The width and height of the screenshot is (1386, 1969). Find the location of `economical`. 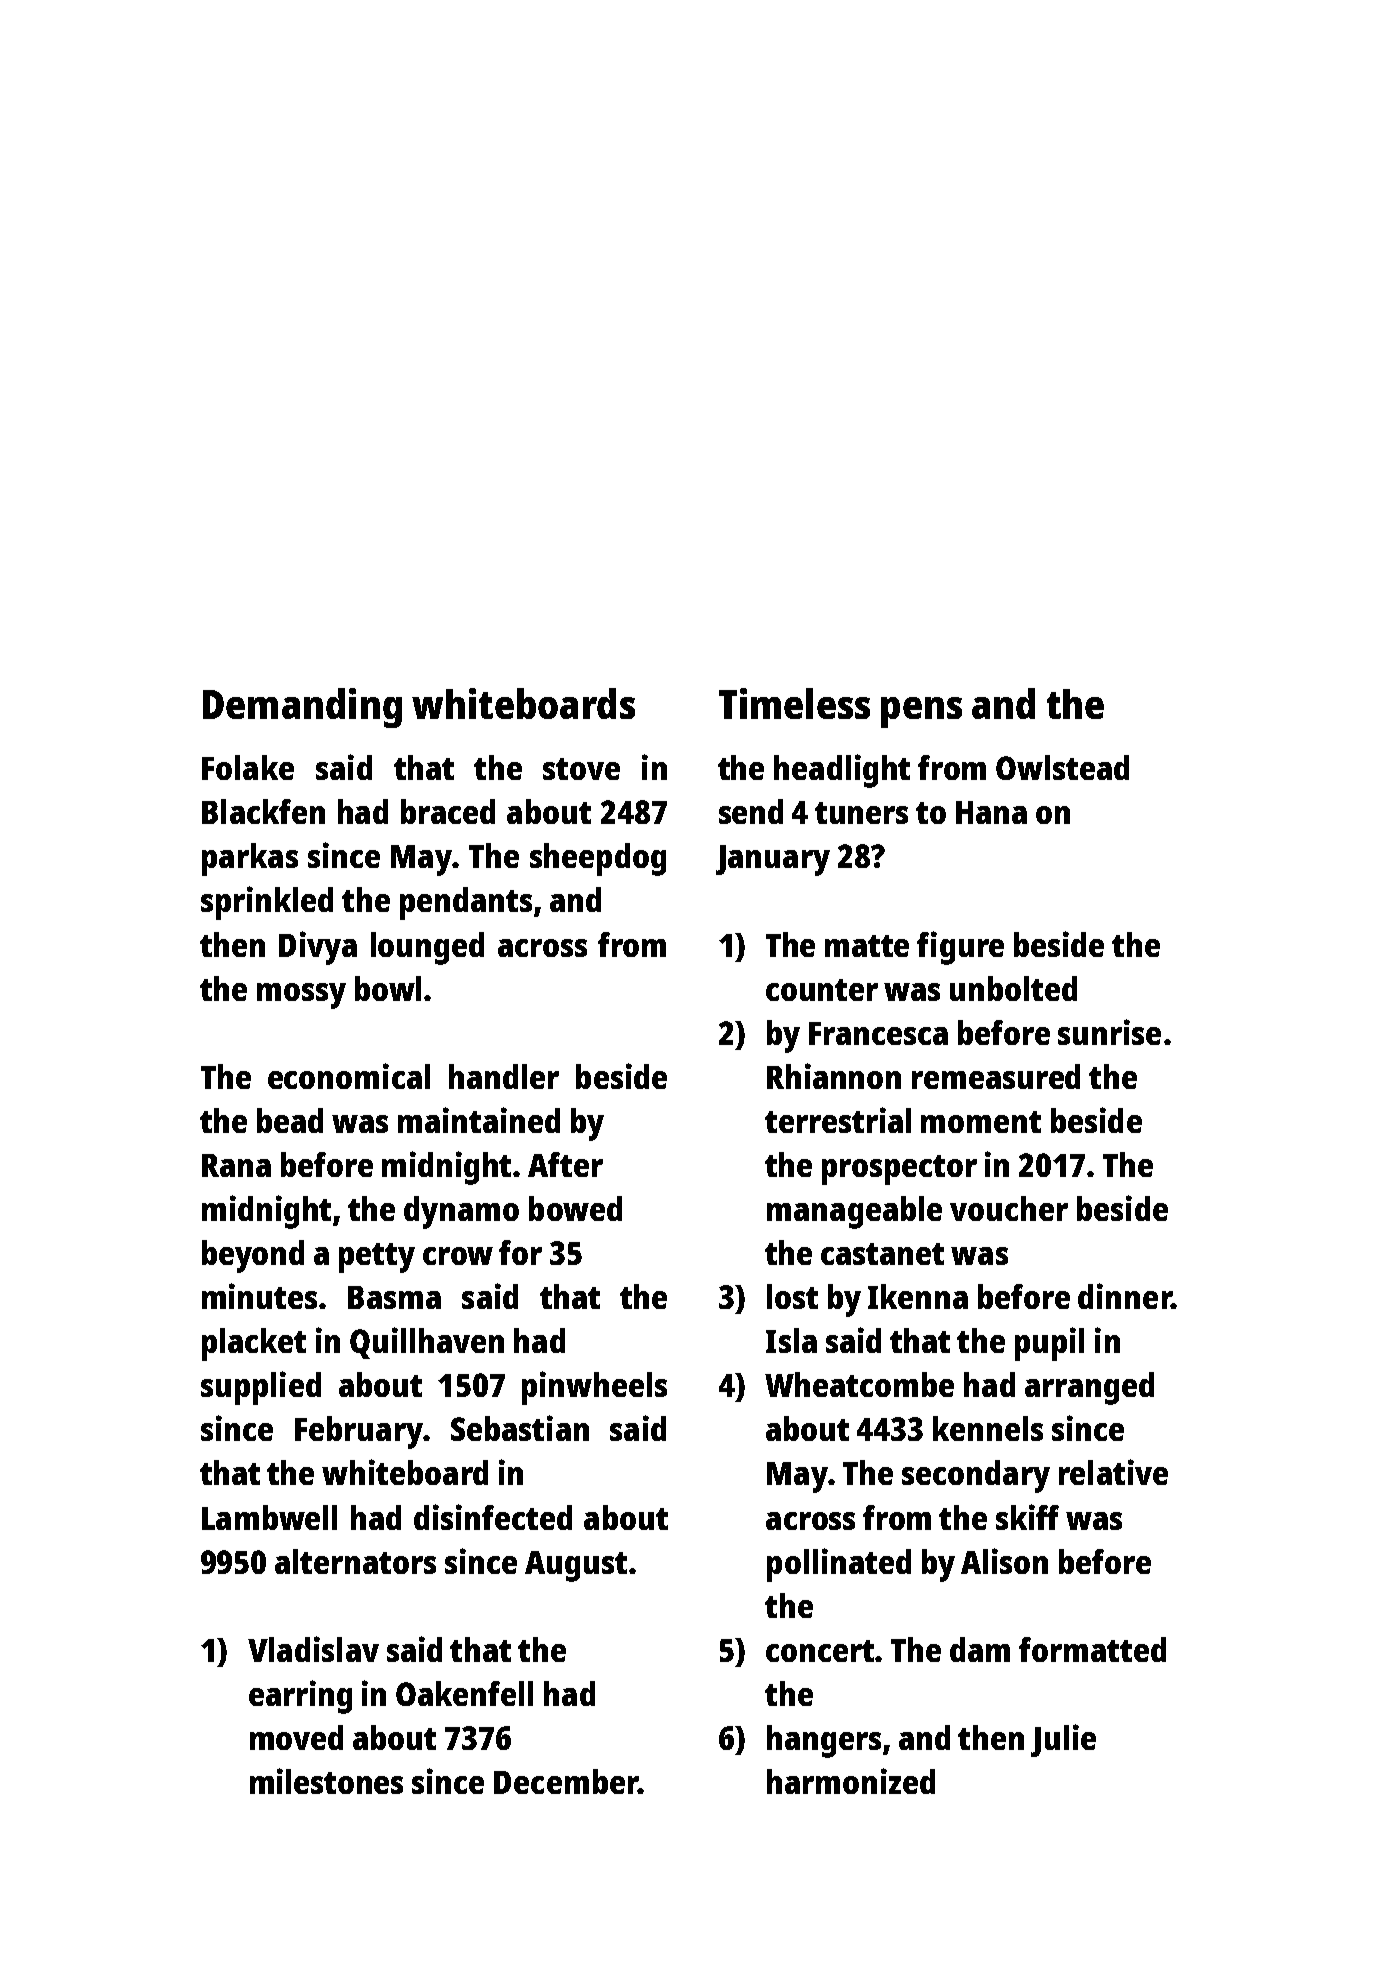

economical is located at coordinates (349, 1076).
